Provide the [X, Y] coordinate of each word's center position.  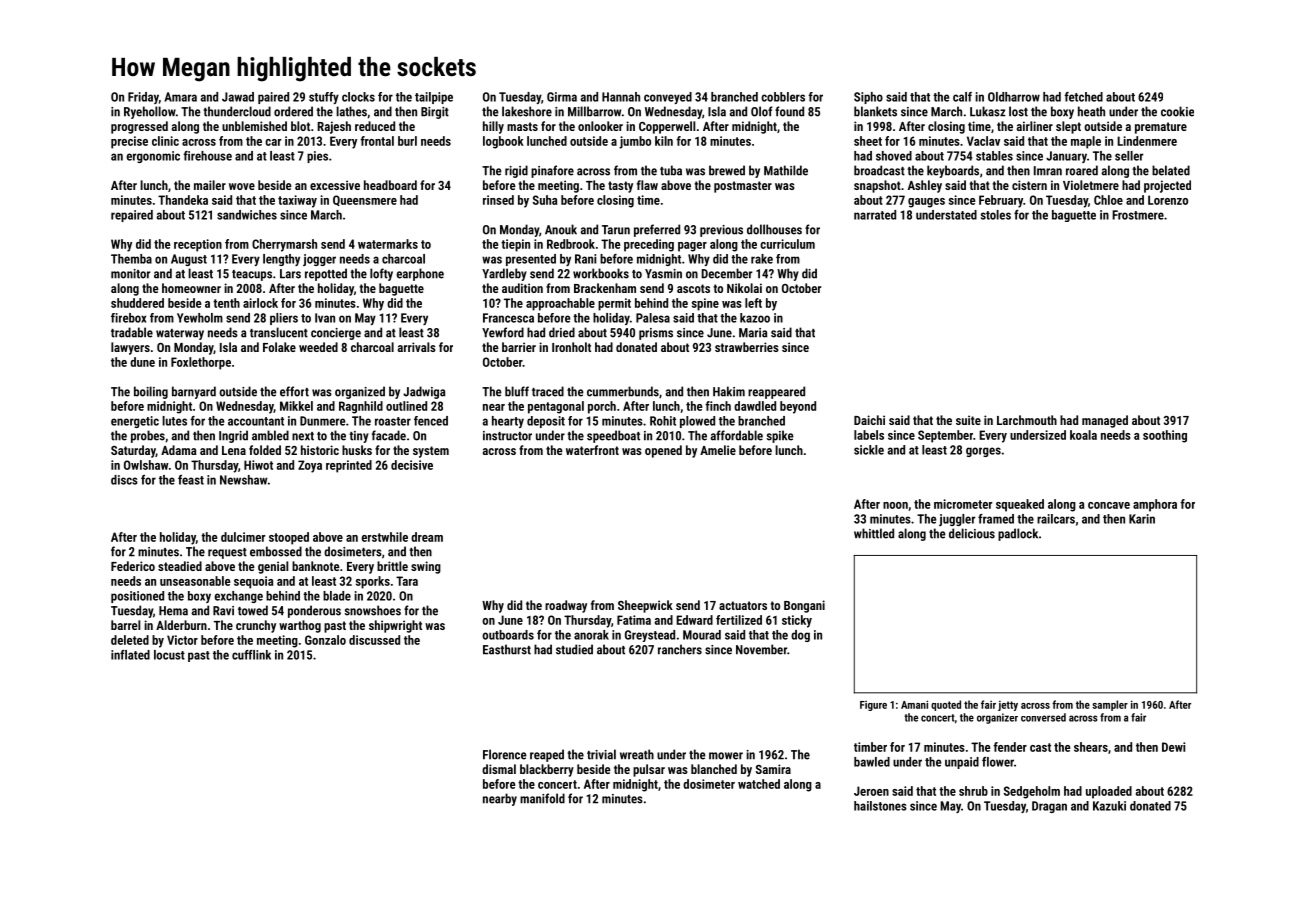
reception [198, 245]
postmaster [743, 187]
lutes [174, 421]
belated [1171, 170]
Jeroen [871, 791]
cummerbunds [623, 391]
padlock [1018, 534]
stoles [996, 215]
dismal [499, 769]
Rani [585, 259]
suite [968, 420]
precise [129, 142]
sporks [373, 582]
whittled [874, 533]
